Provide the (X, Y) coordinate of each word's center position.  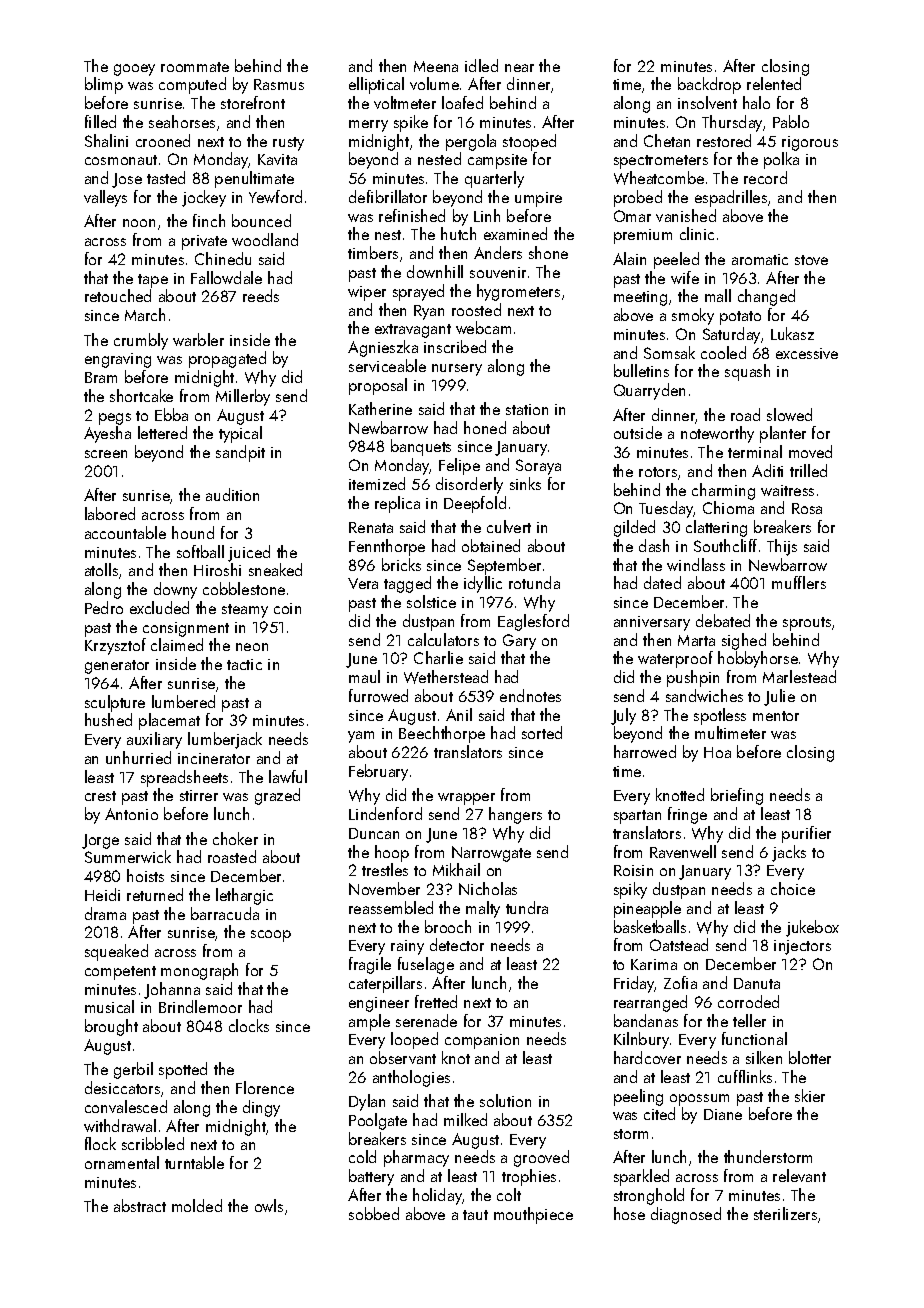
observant (403, 1057)
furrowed (378, 695)
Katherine (380, 408)
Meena (436, 66)
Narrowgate (491, 854)
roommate (195, 67)
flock (100, 1143)
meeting (640, 298)
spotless (720, 716)
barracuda (225, 913)
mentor (776, 716)
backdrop (709, 85)
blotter (810, 1057)
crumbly (141, 341)
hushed (108, 719)
